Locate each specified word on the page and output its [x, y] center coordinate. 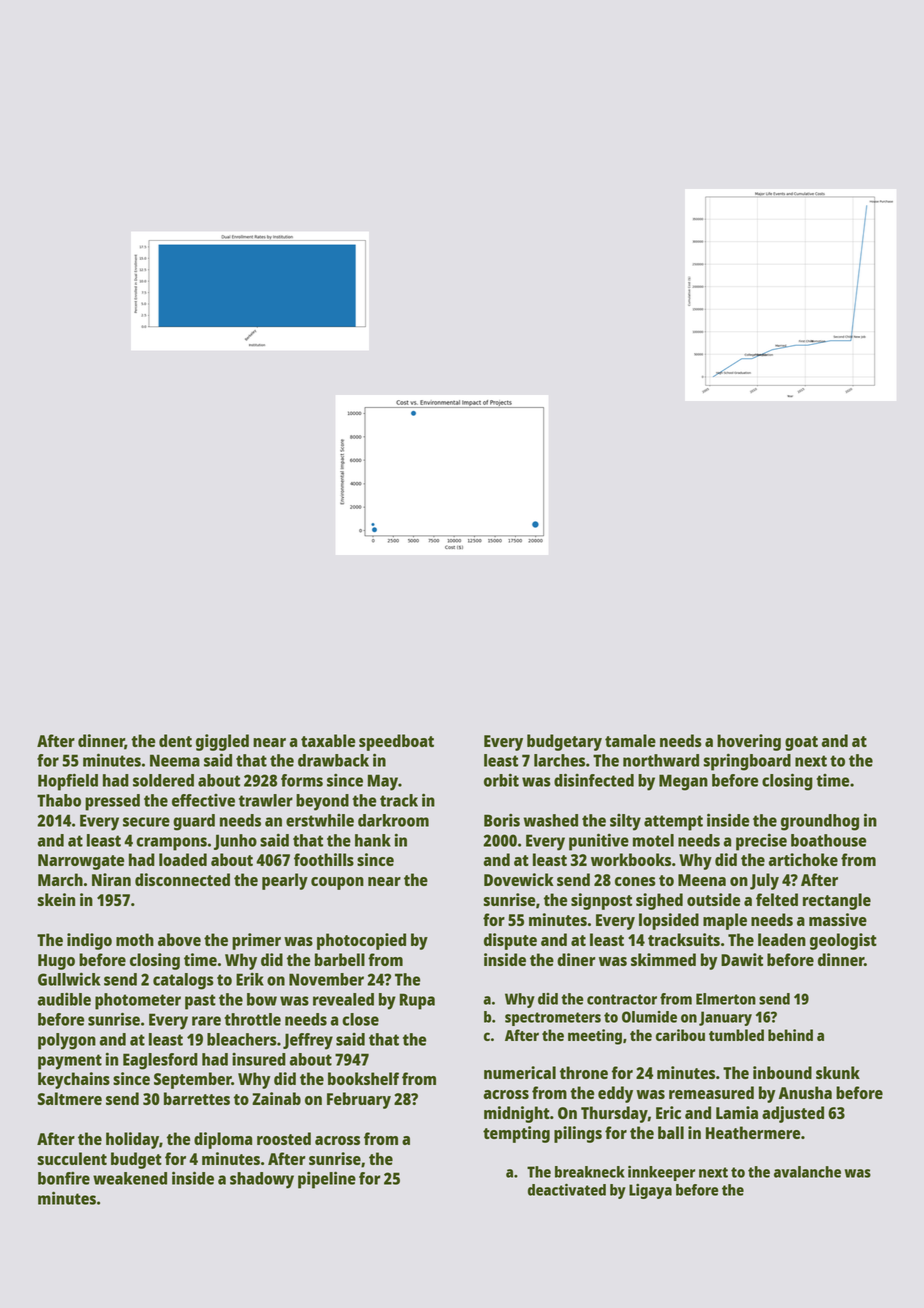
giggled [222, 742]
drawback [333, 760]
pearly [285, 881]
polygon [67, 1041]
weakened [130, 1178]
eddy [615, 1094]
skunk [838, 1072]
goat [801, 743]
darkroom [393, 820]
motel [653, 840]
